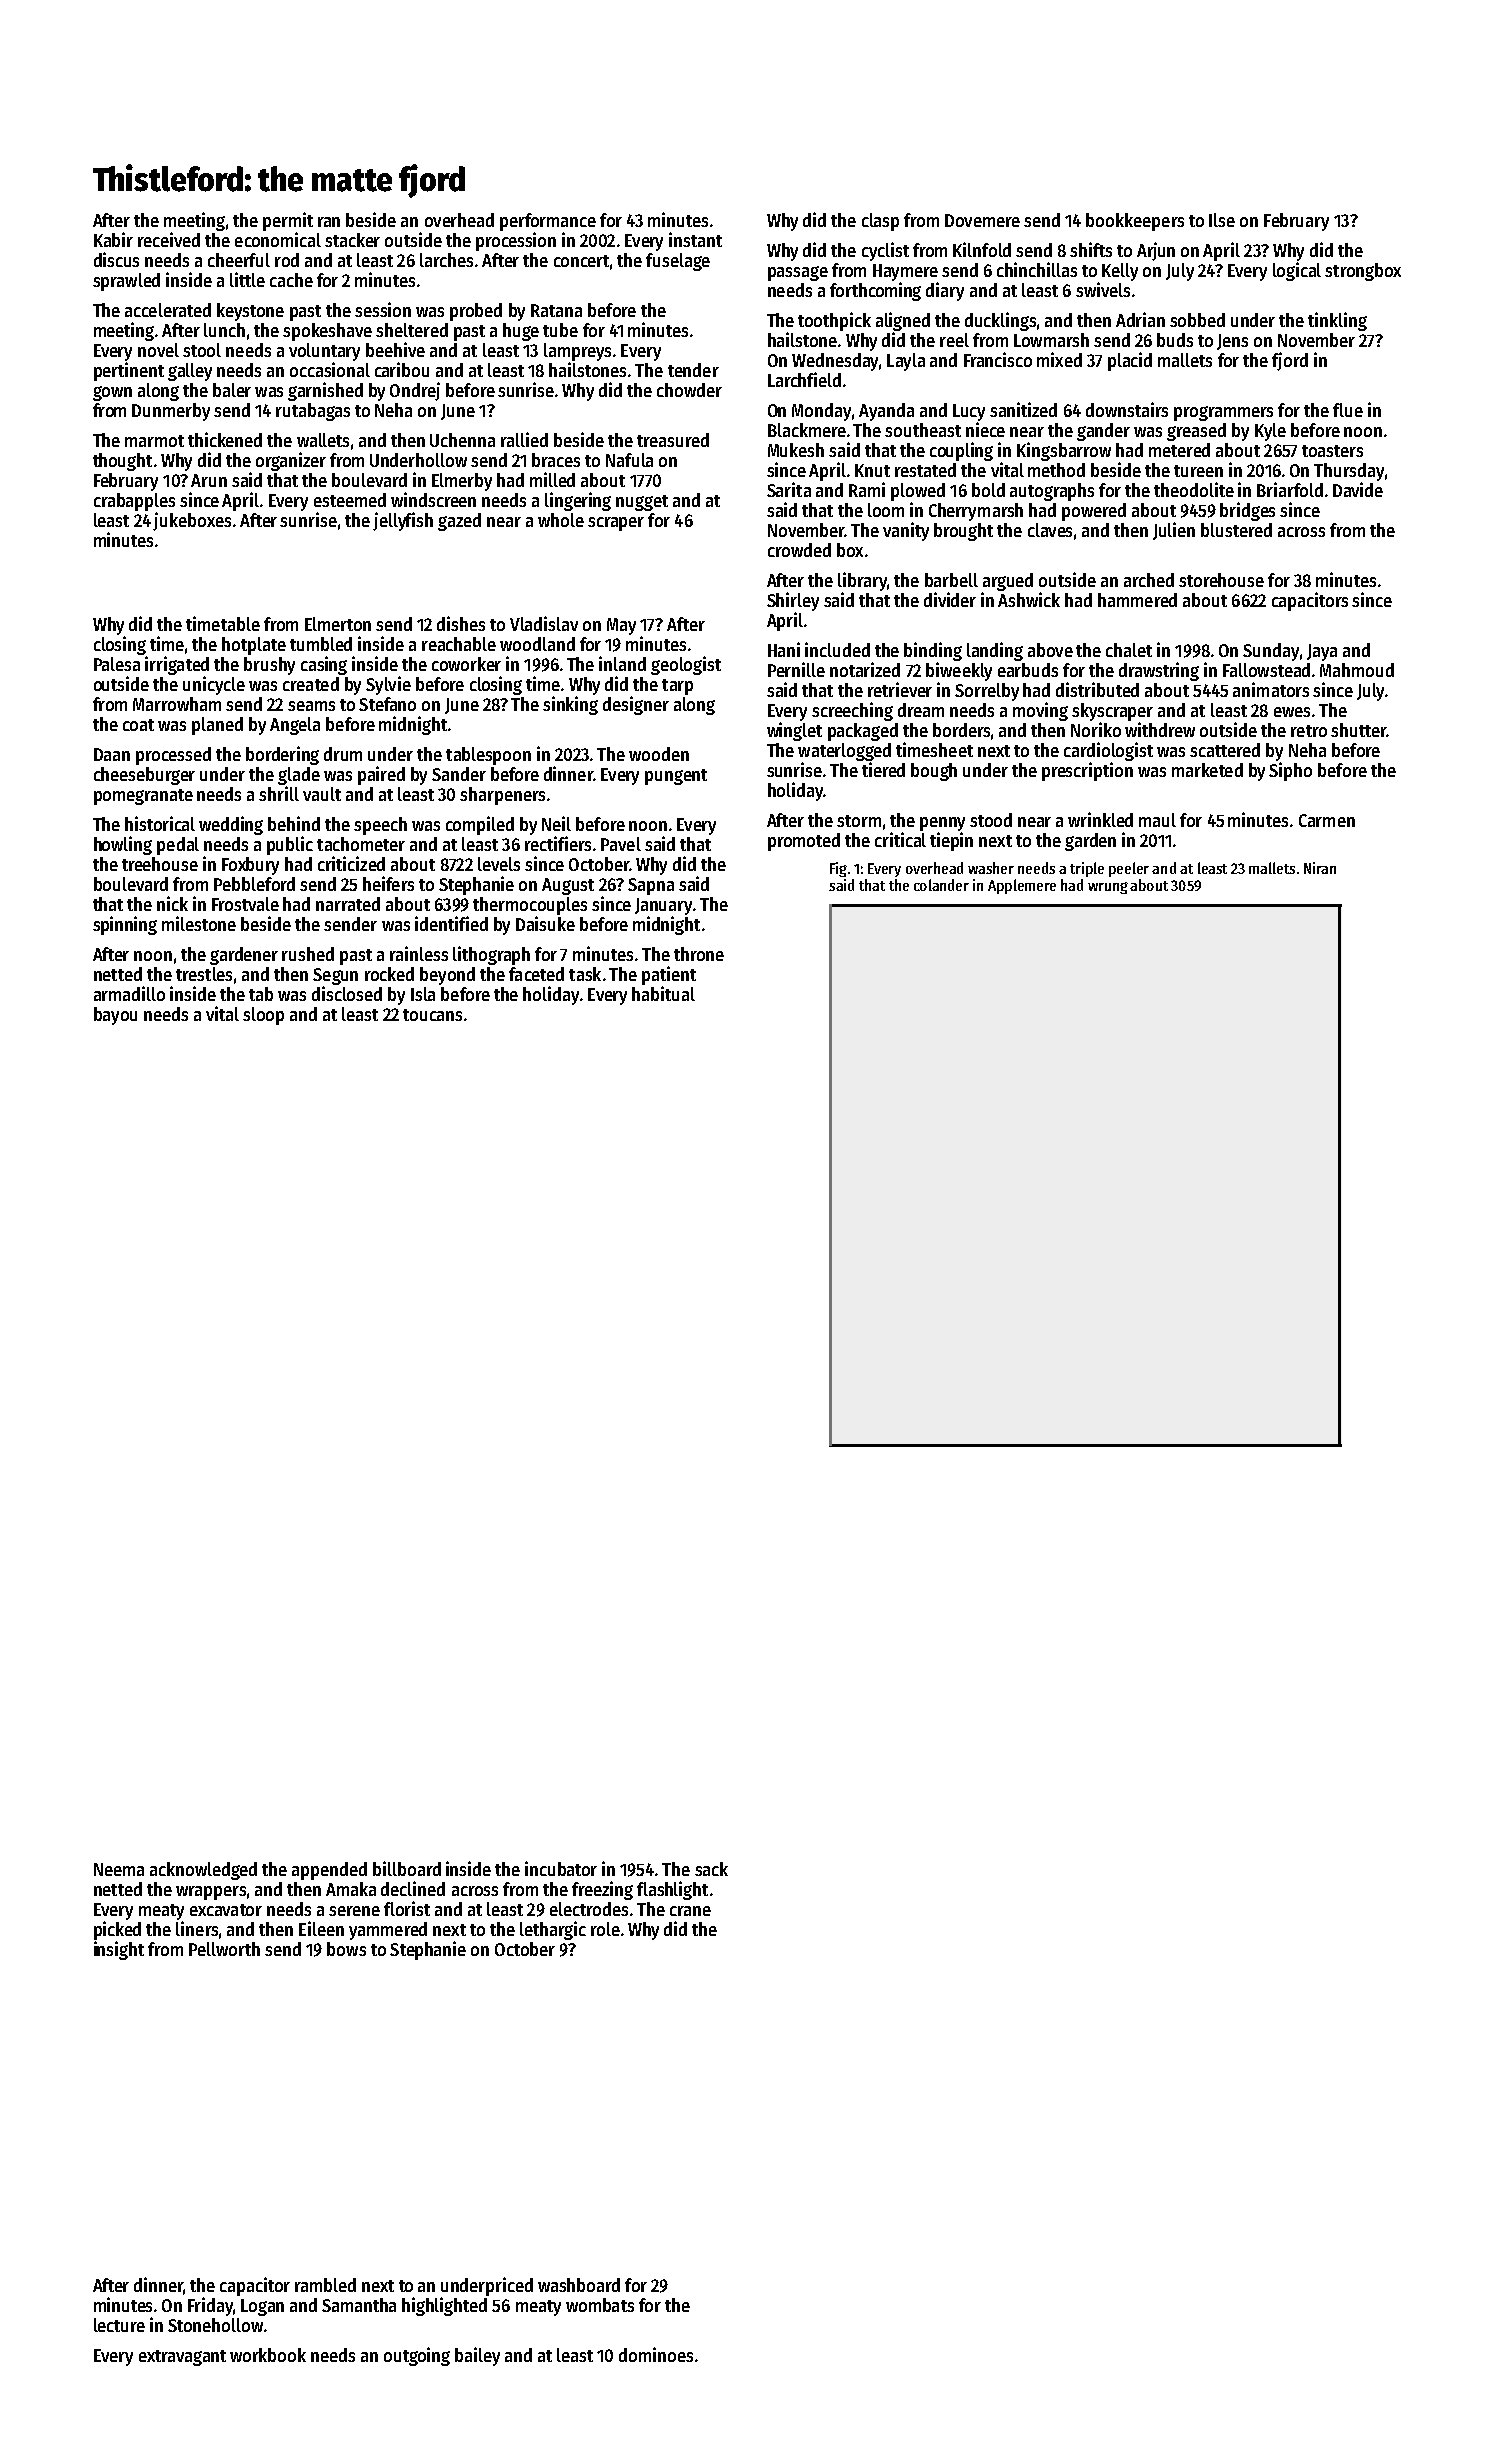 The image size is (1496, 2464). What do you see at coordinates (600, 2305) in the page?
I see `wombats` at bounding box center [600, 2305].
